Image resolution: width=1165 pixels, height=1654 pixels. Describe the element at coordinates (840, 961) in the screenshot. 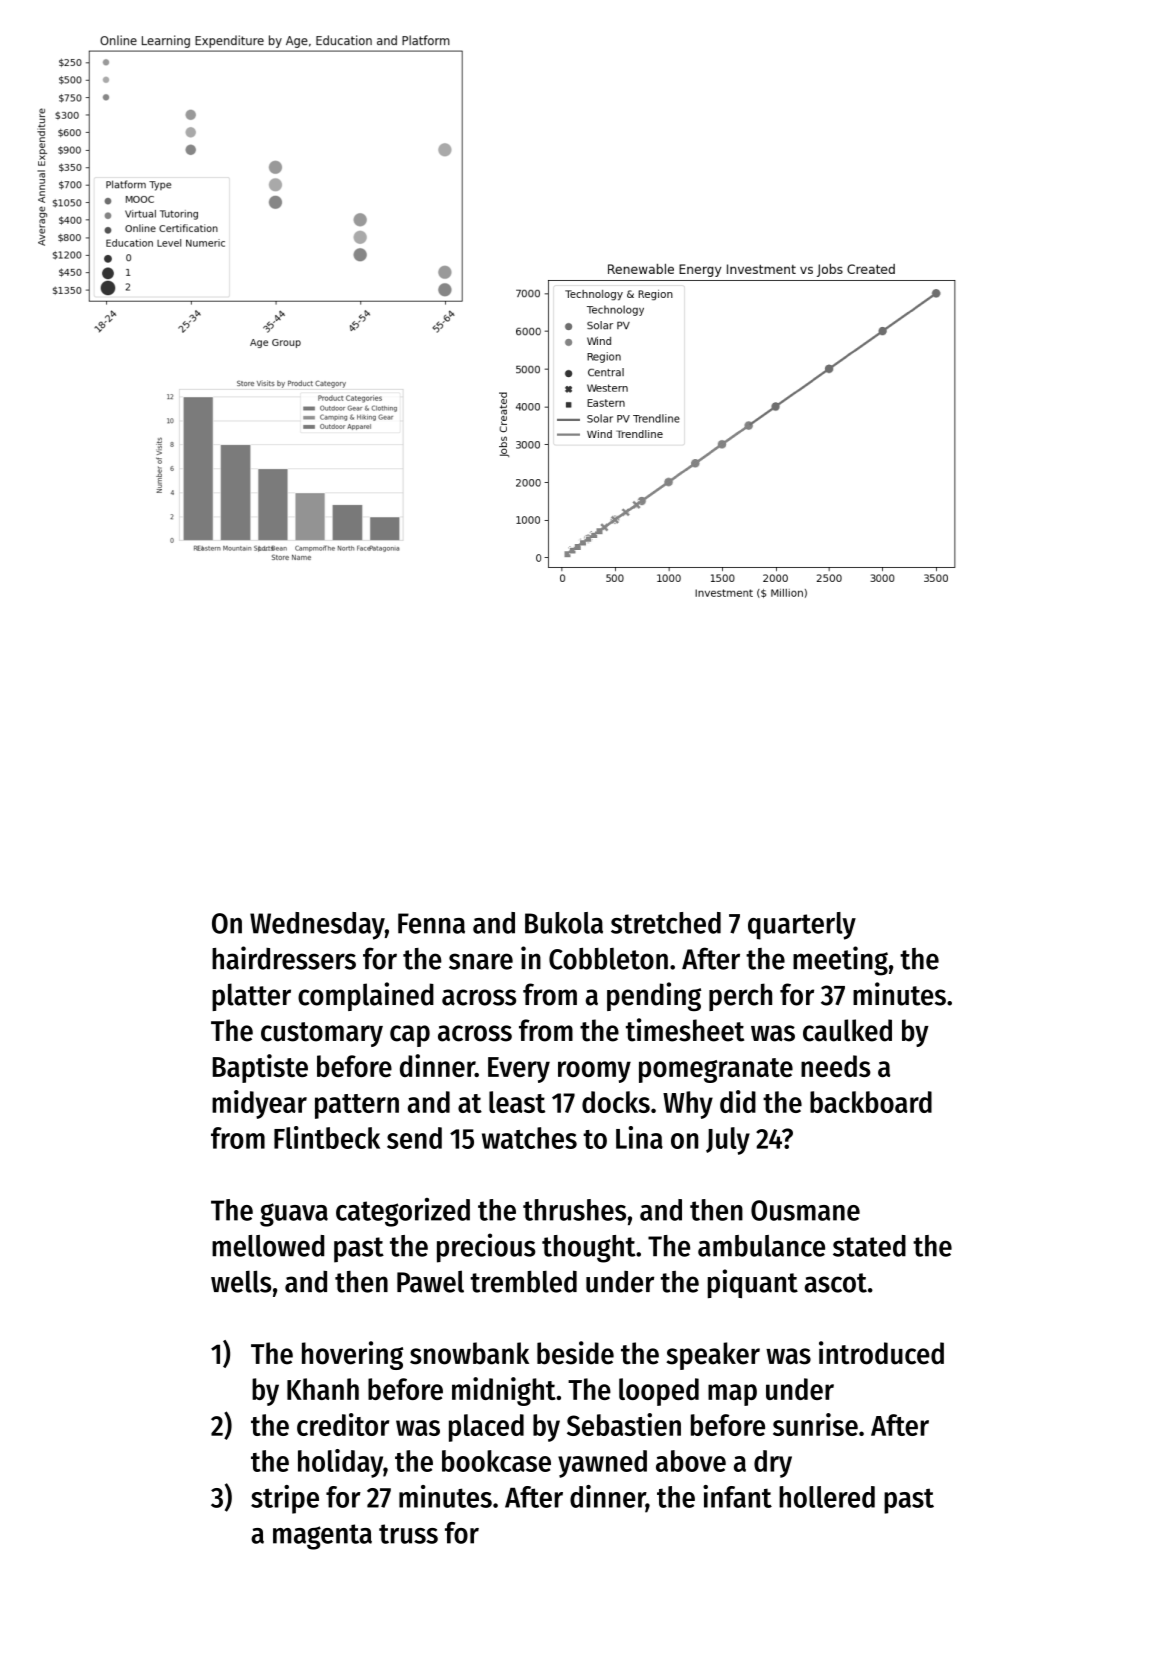

I see `meeting` at that location.
